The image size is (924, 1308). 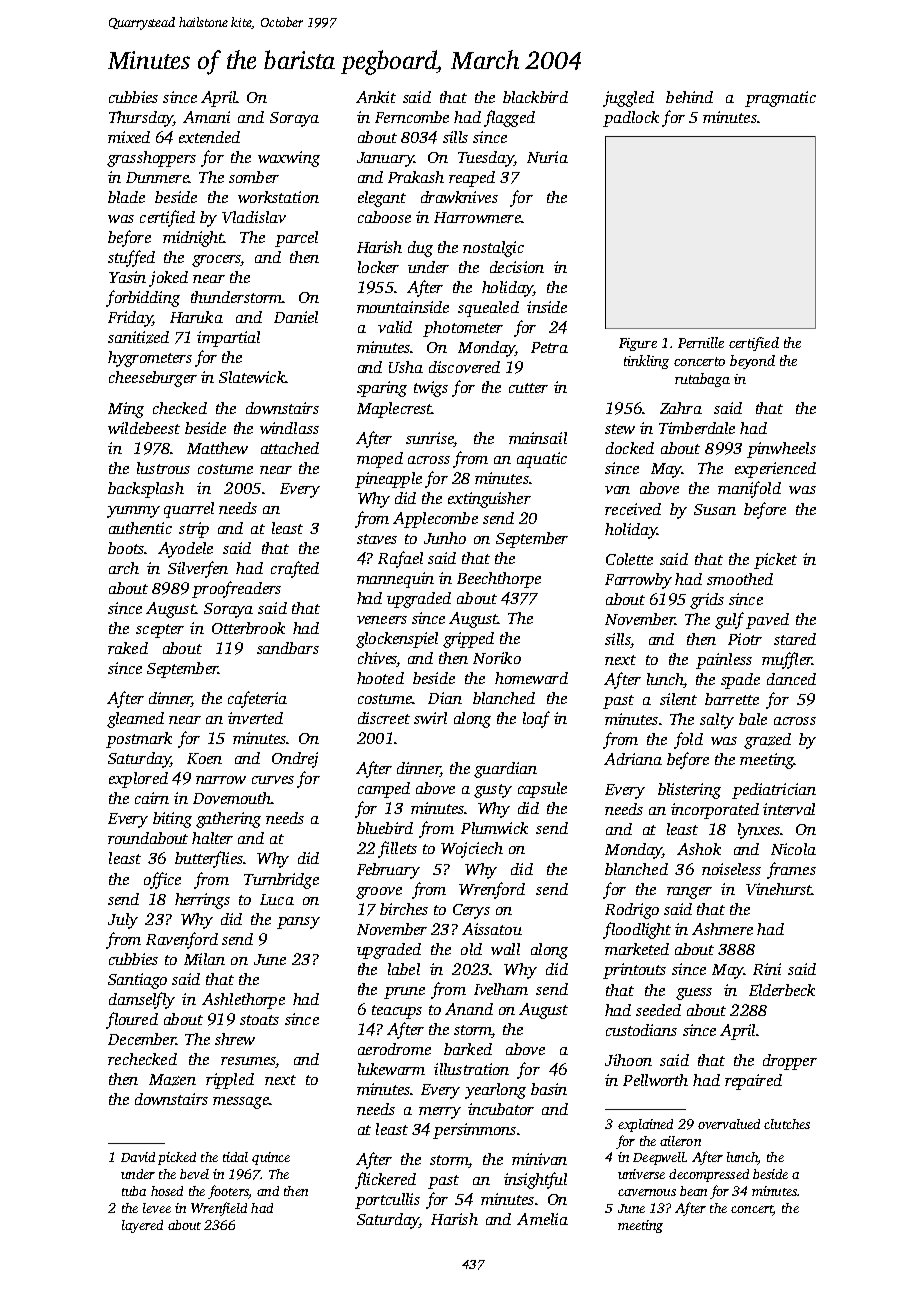 I want to click on Daniel, so click(x=296, y=317).
